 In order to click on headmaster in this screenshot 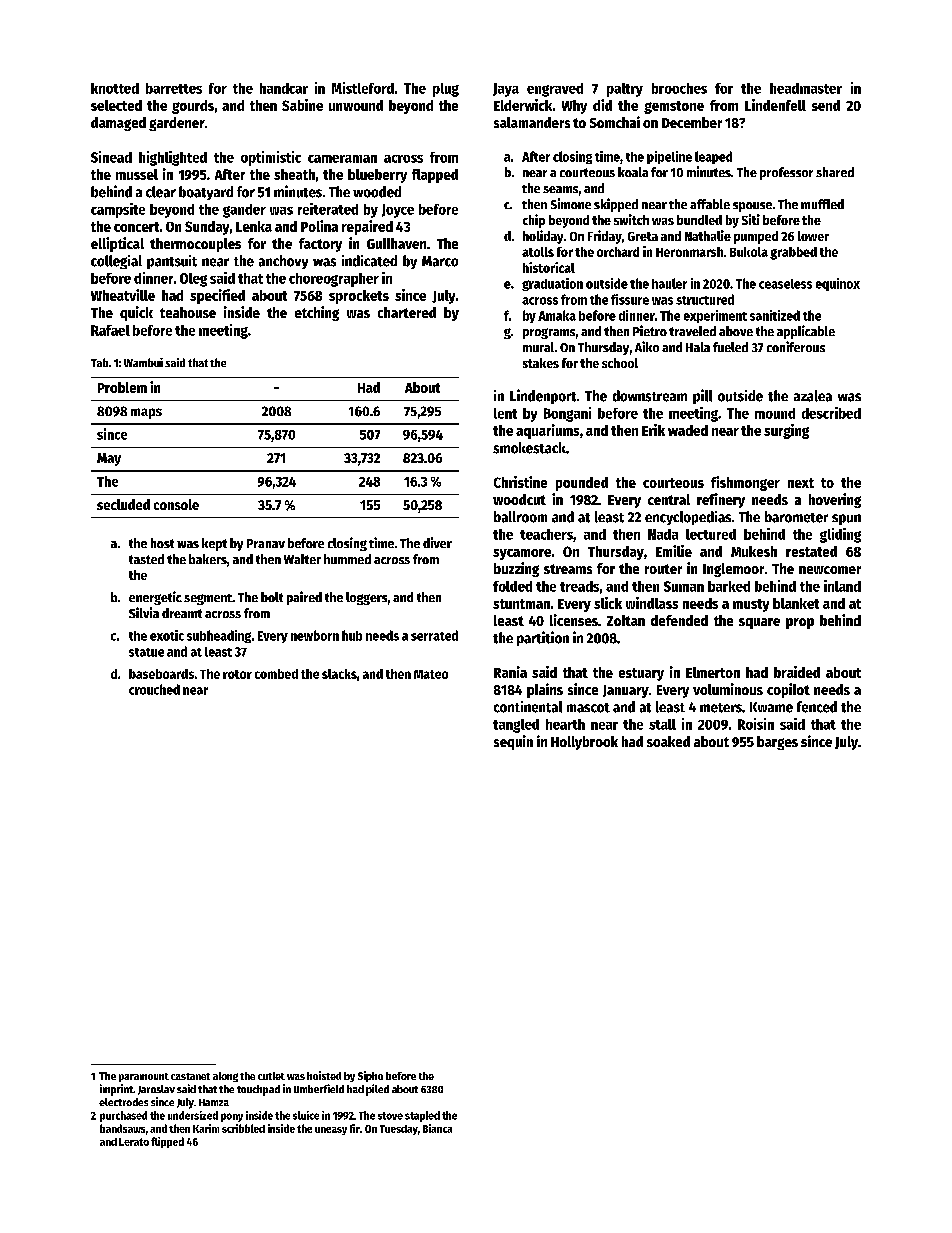, I will do `click(806, 88)`.
